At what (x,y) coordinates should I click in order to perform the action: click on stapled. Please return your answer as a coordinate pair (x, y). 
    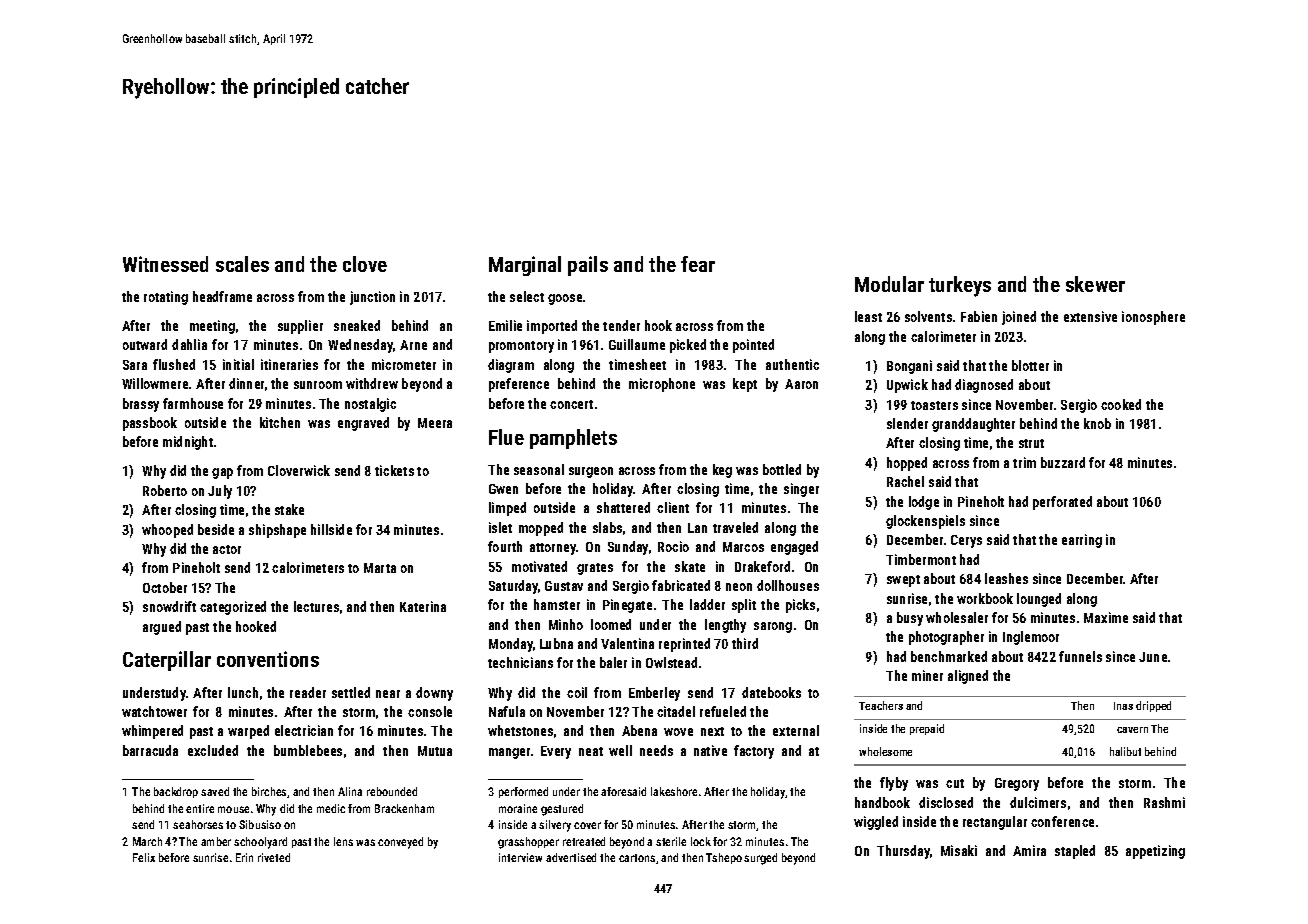
    Looking at the image, I should click on (1075, 852).
